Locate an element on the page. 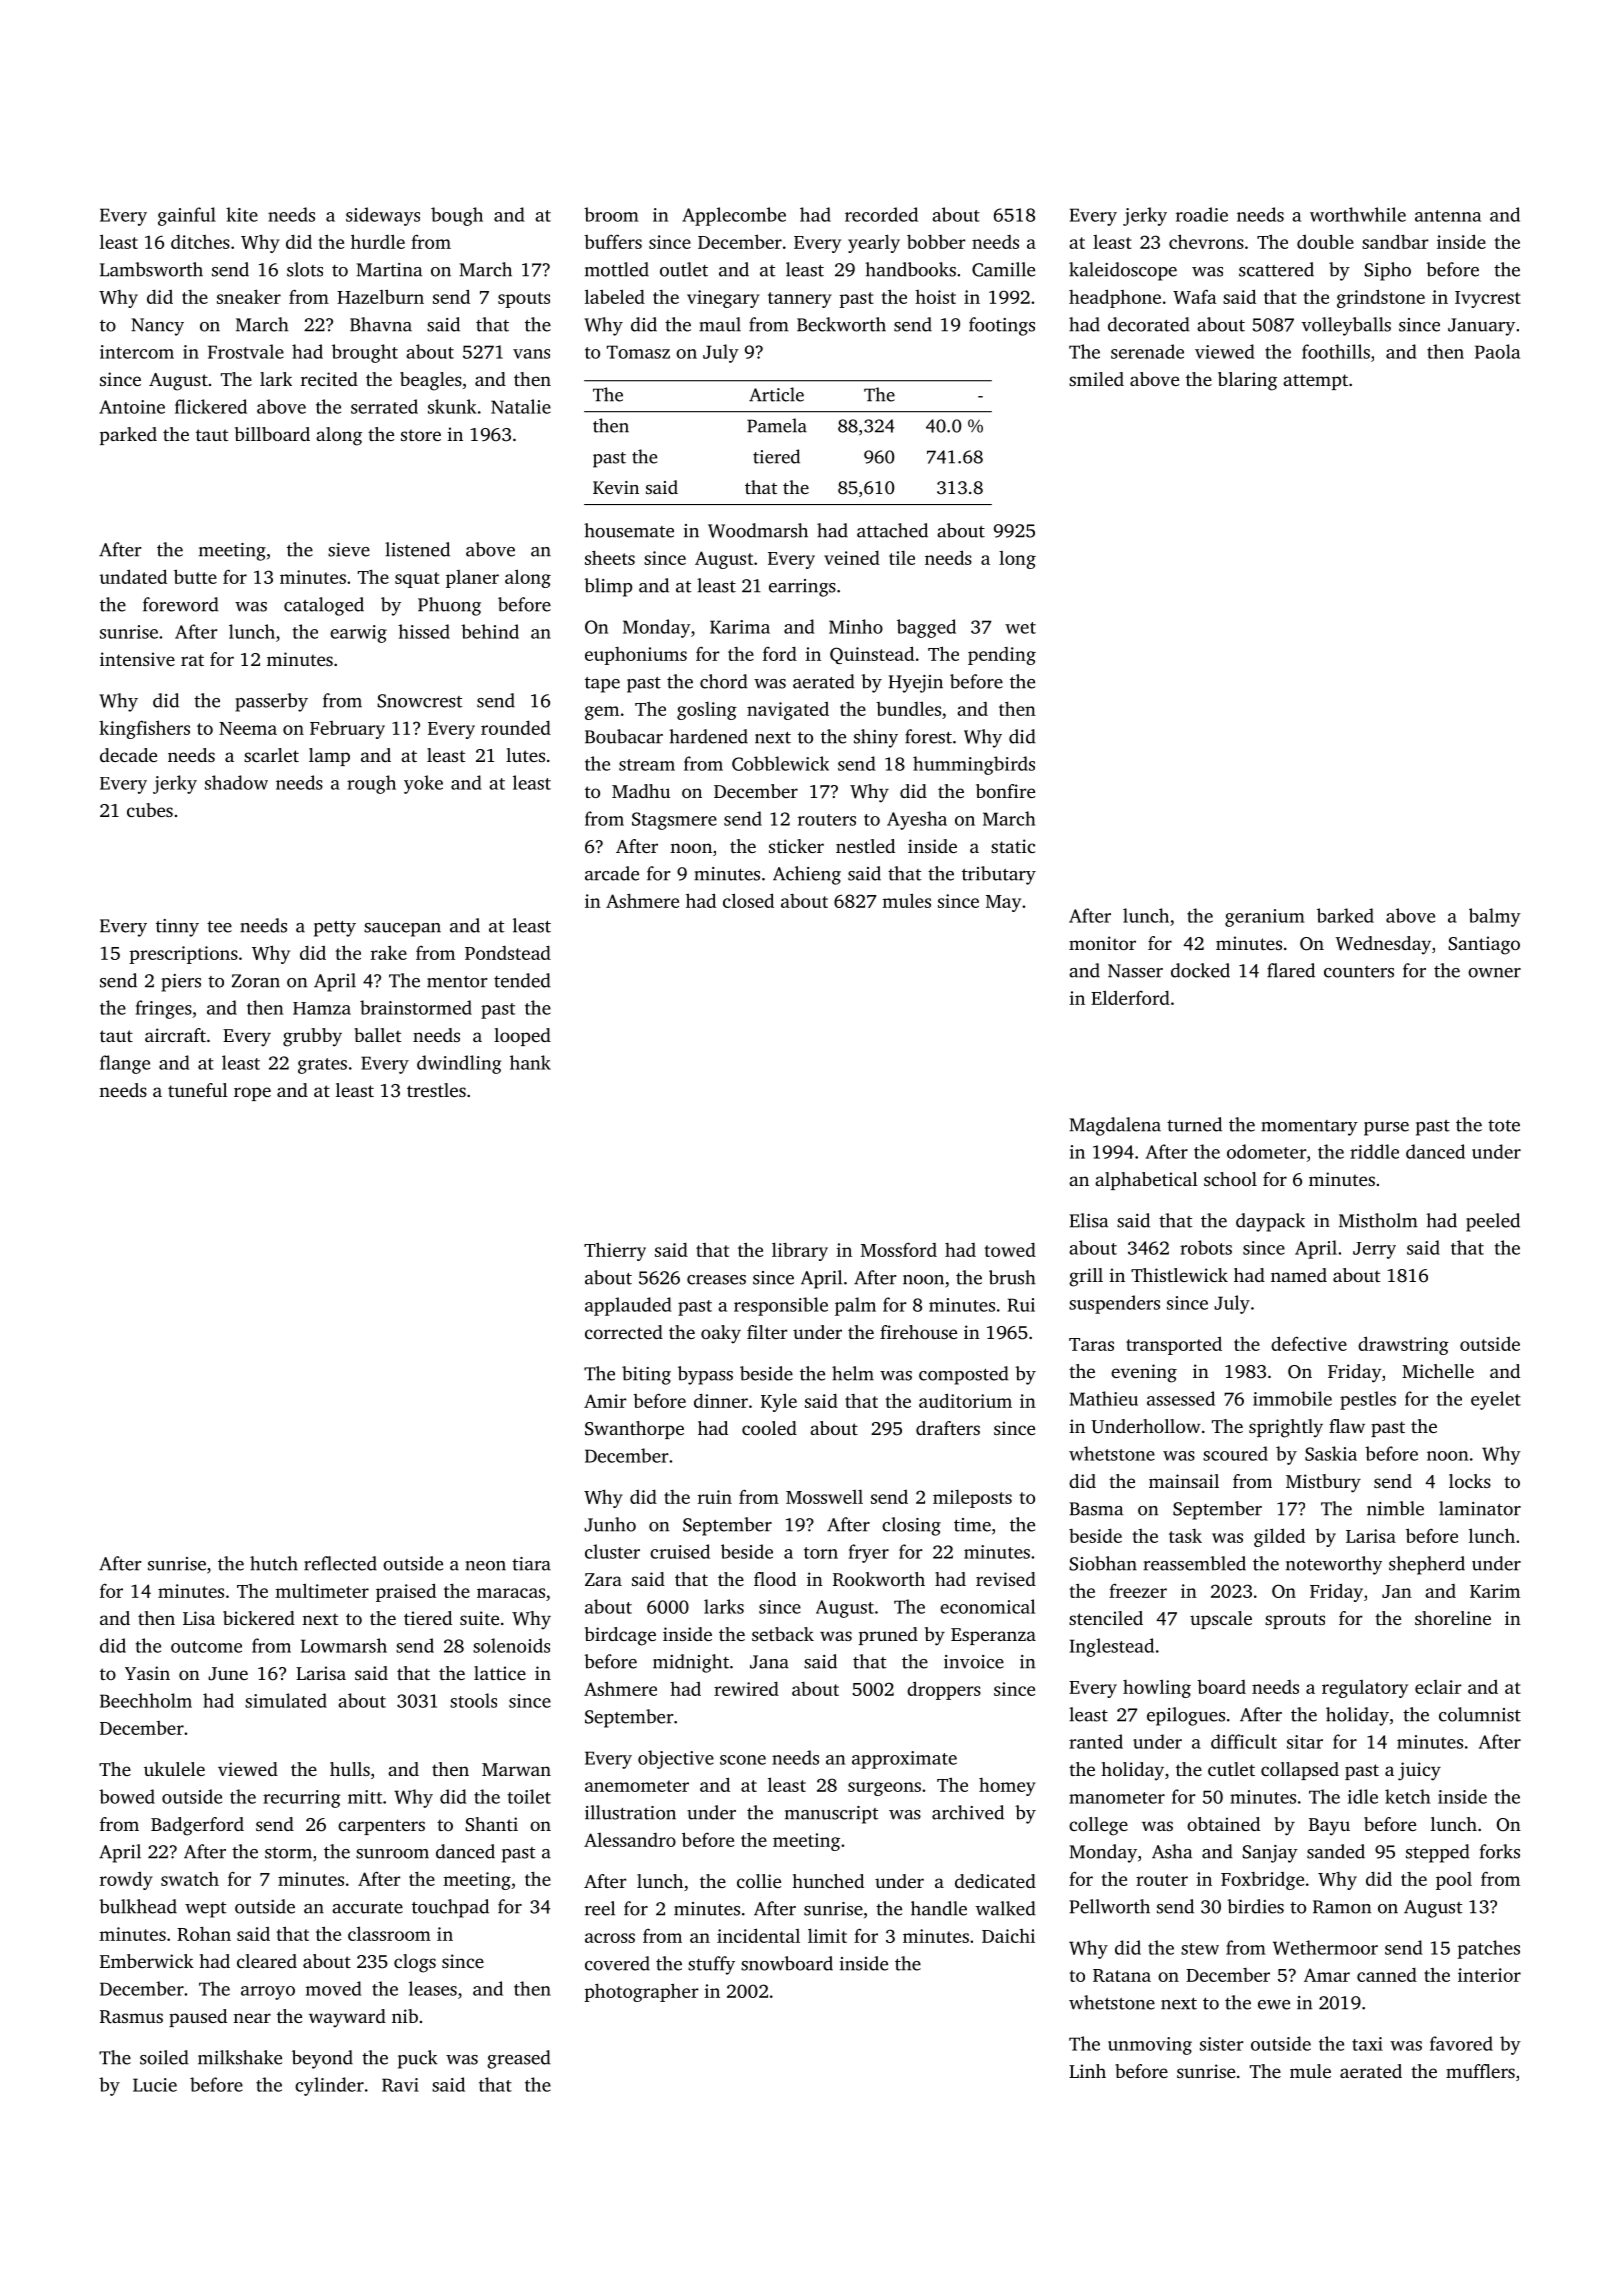  filter is located at coordinates (767, 1332).
